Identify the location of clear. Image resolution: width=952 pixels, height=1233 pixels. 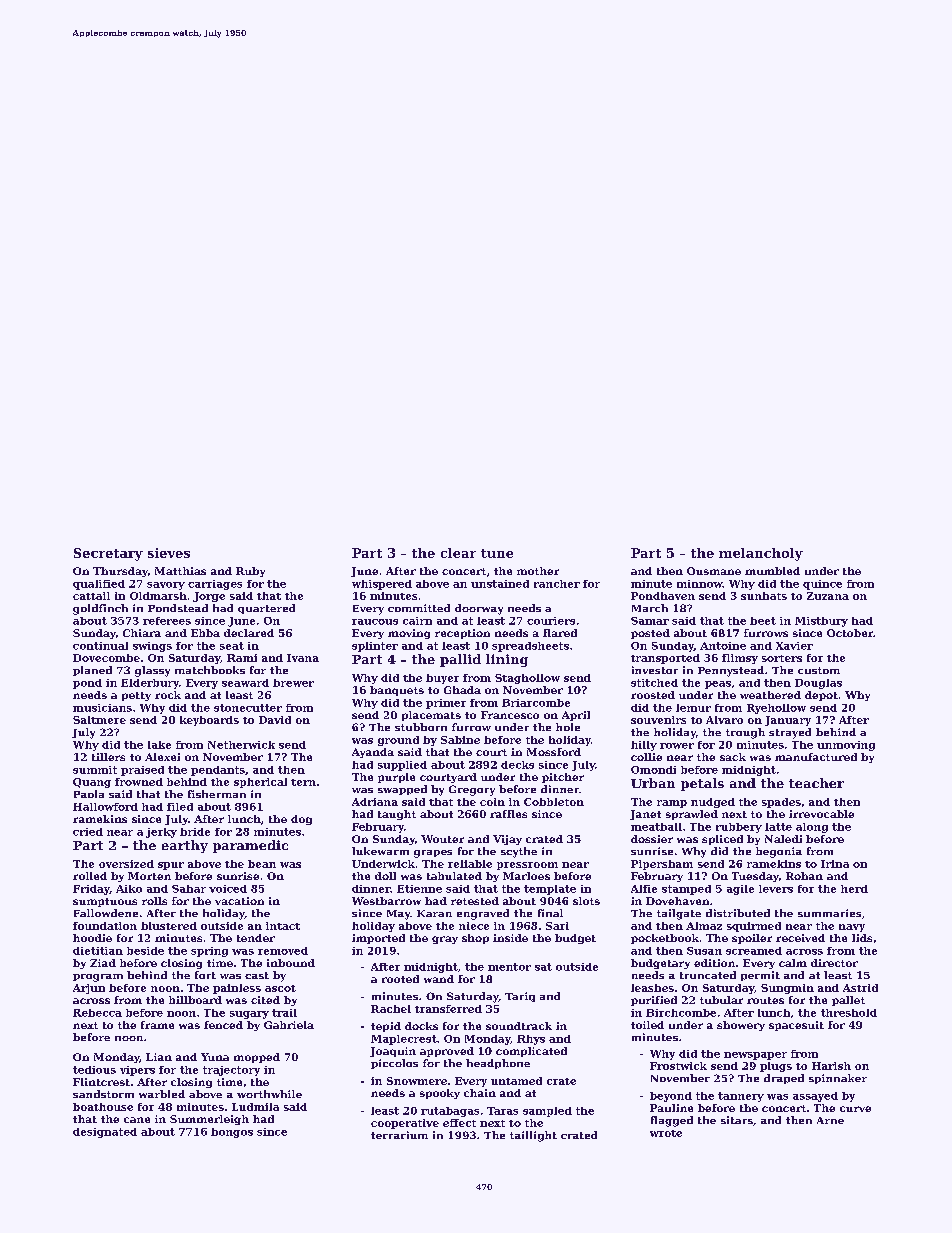
(458, 553).
